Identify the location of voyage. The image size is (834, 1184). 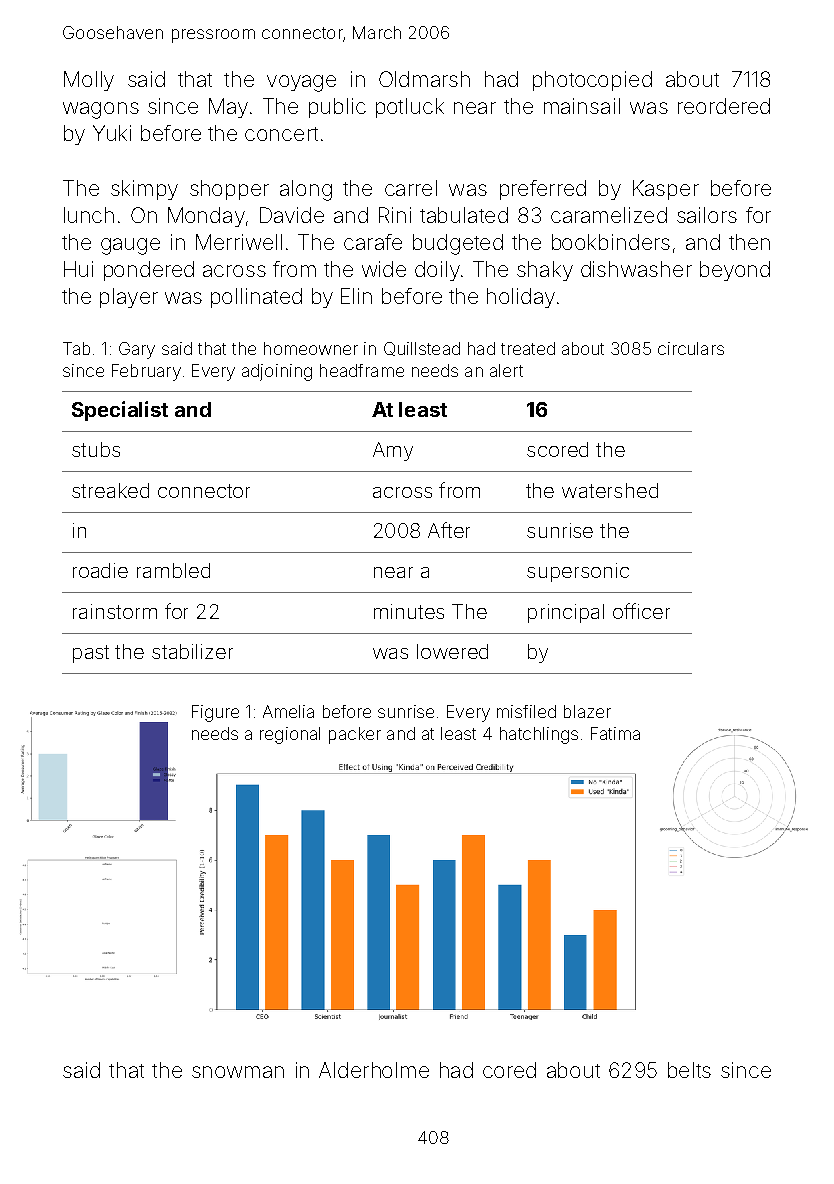
(301, 83).
